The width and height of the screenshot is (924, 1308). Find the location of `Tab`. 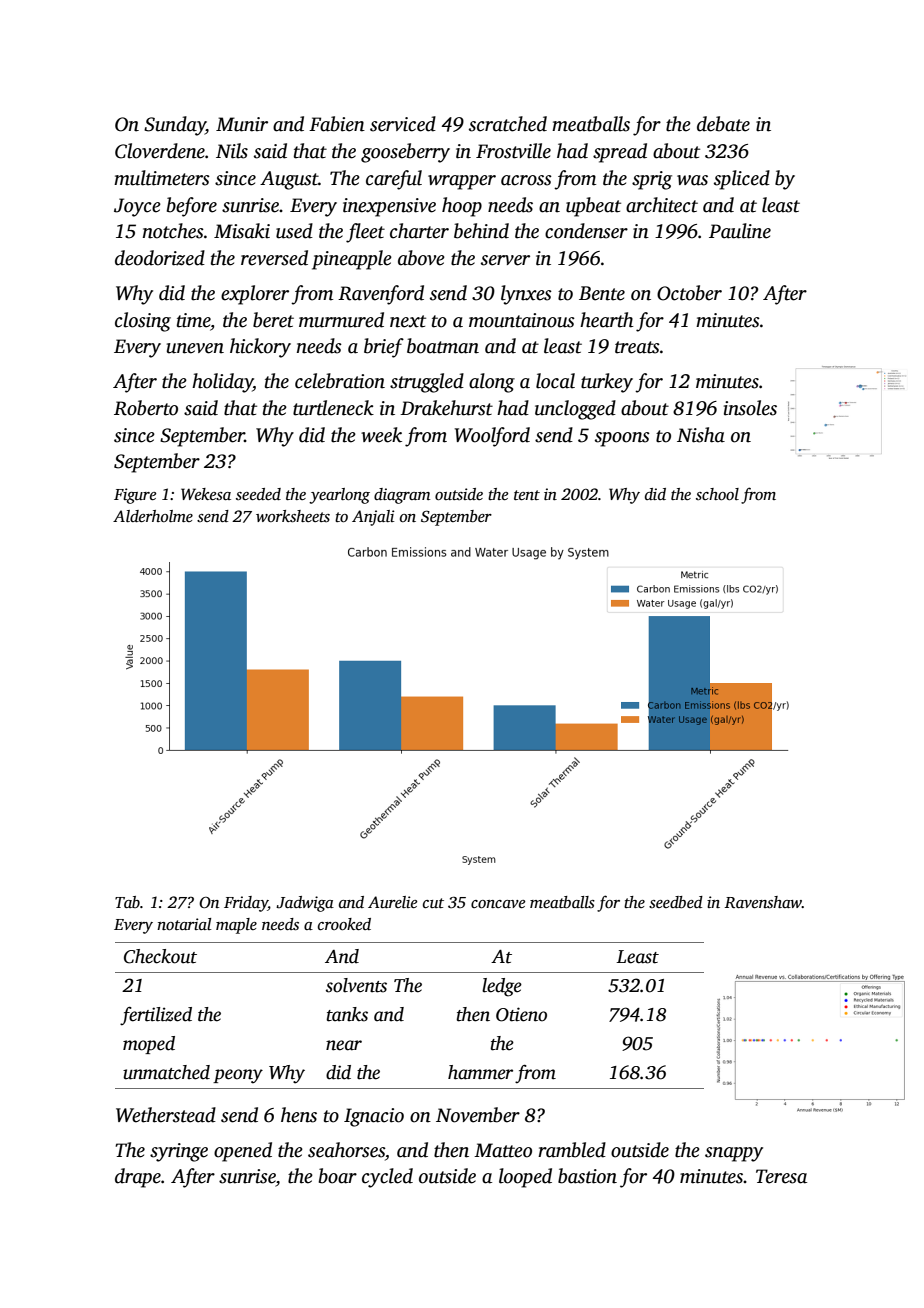

Tab is located at coordinates (127, 902).
